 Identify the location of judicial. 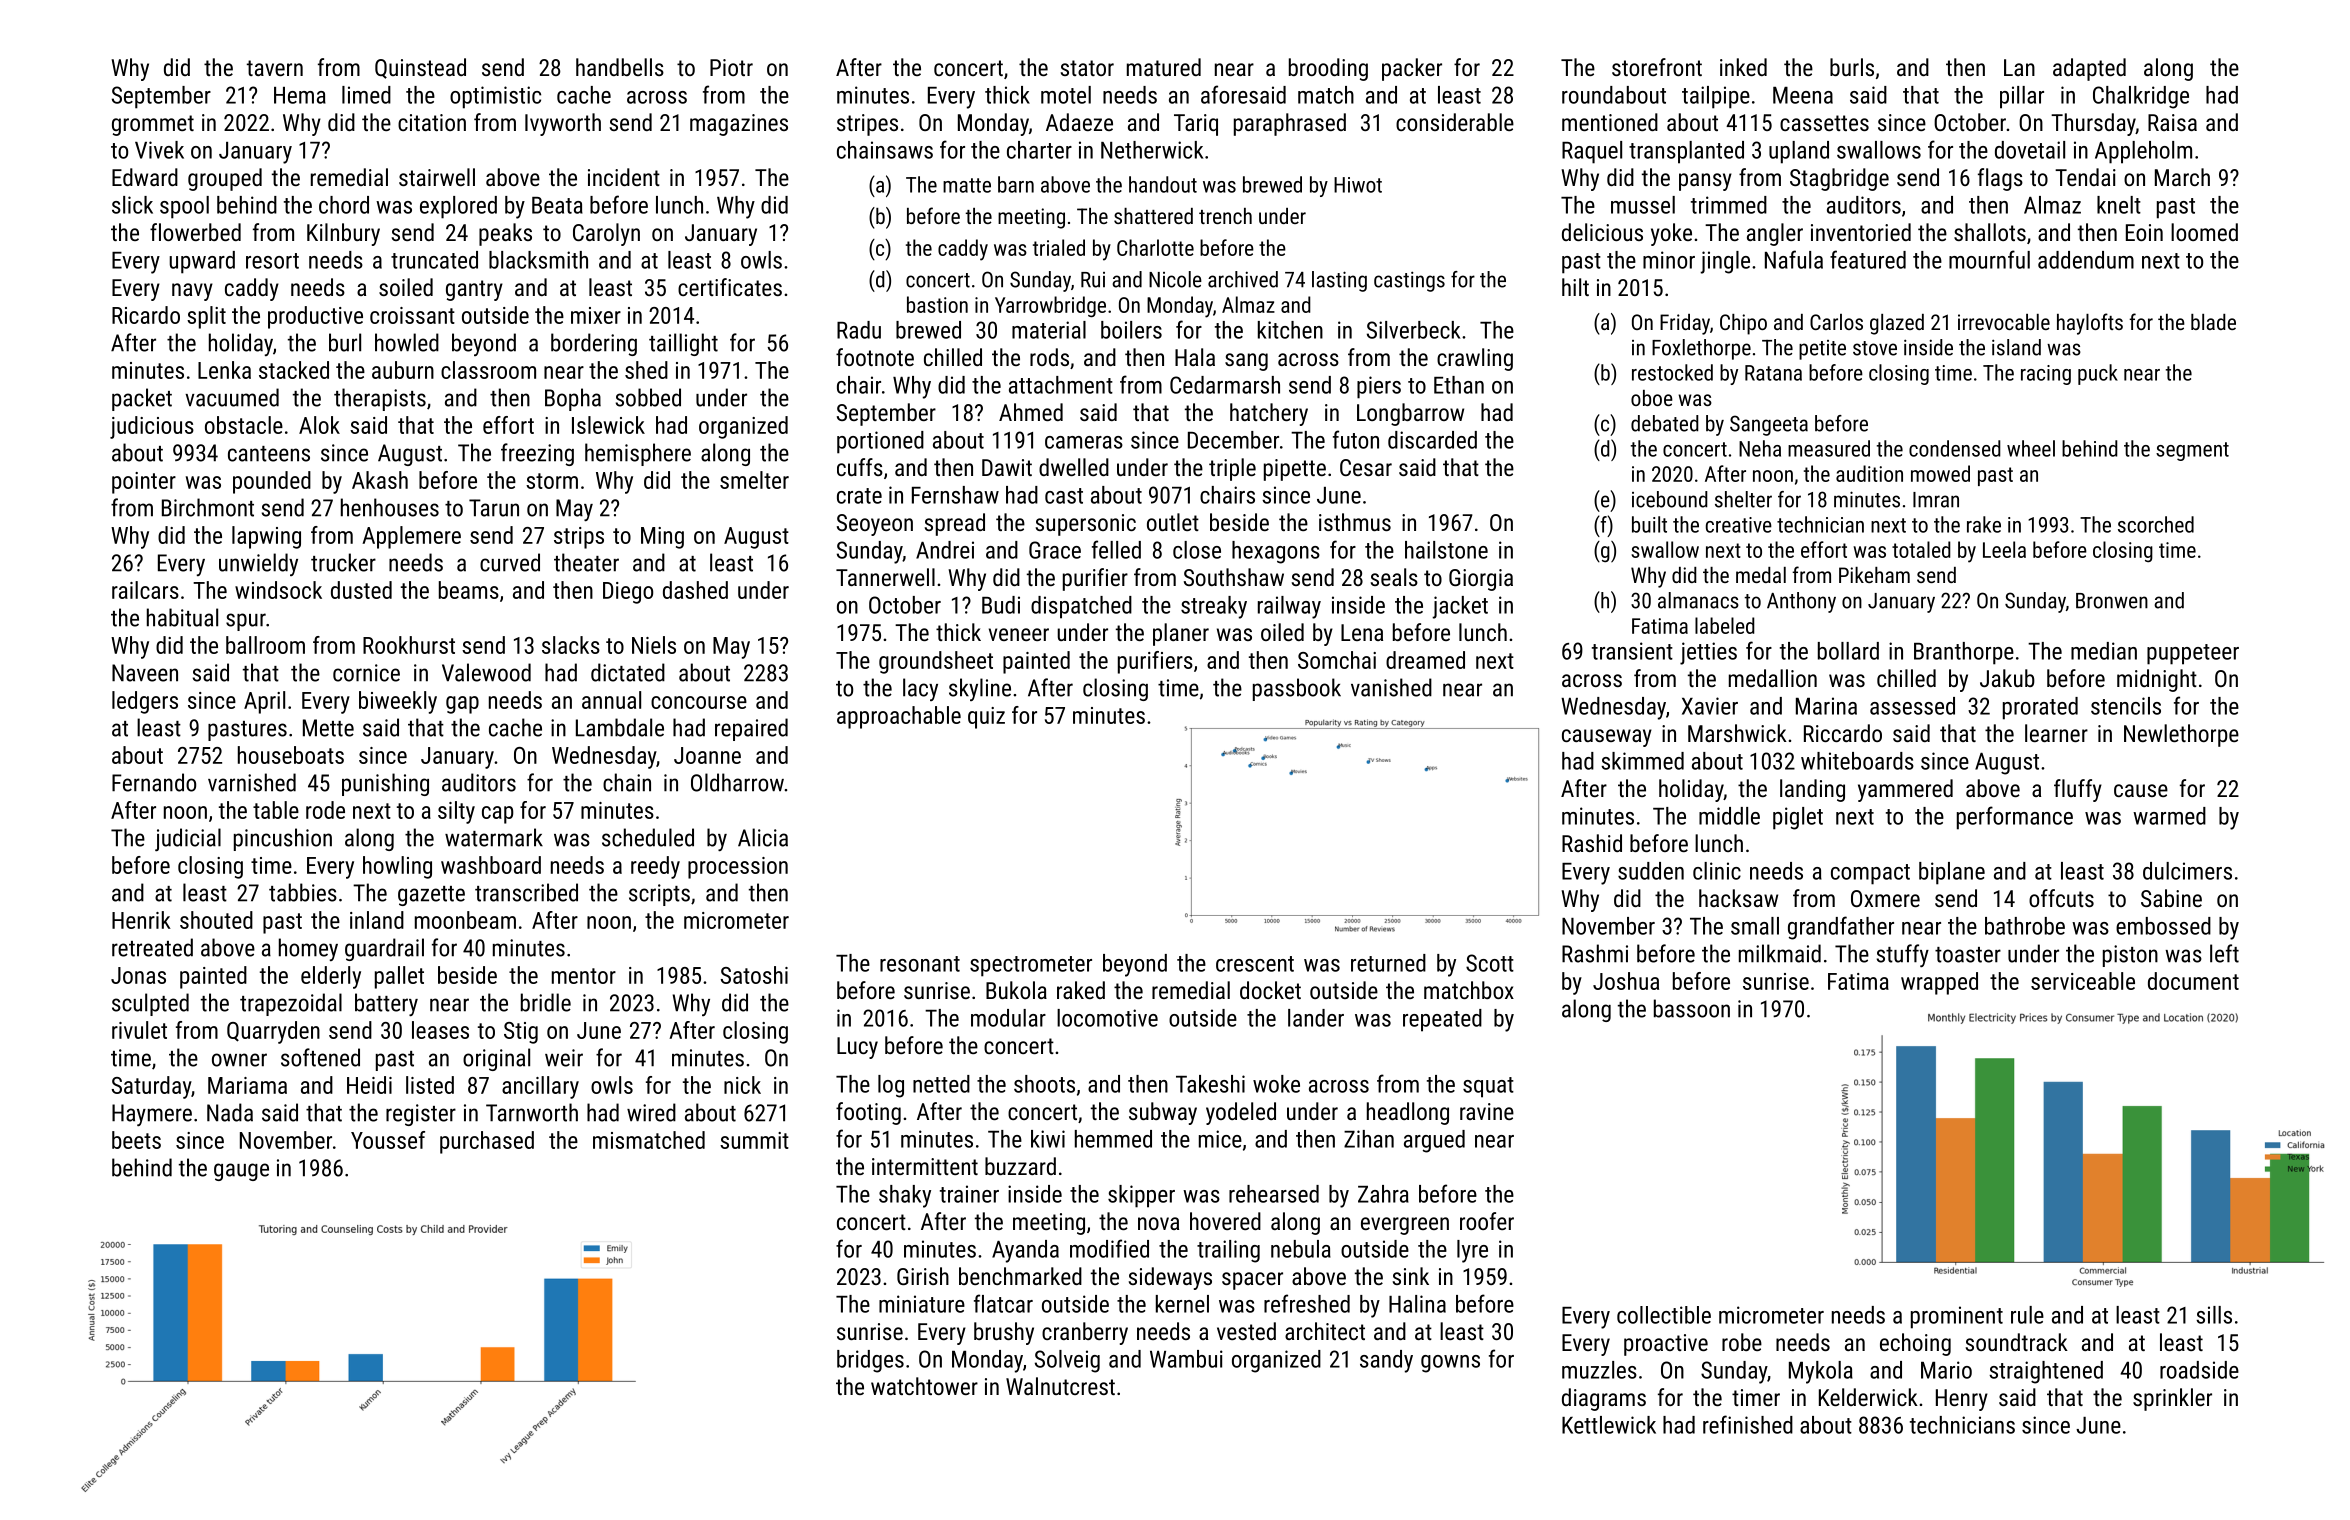
(188, 840).
